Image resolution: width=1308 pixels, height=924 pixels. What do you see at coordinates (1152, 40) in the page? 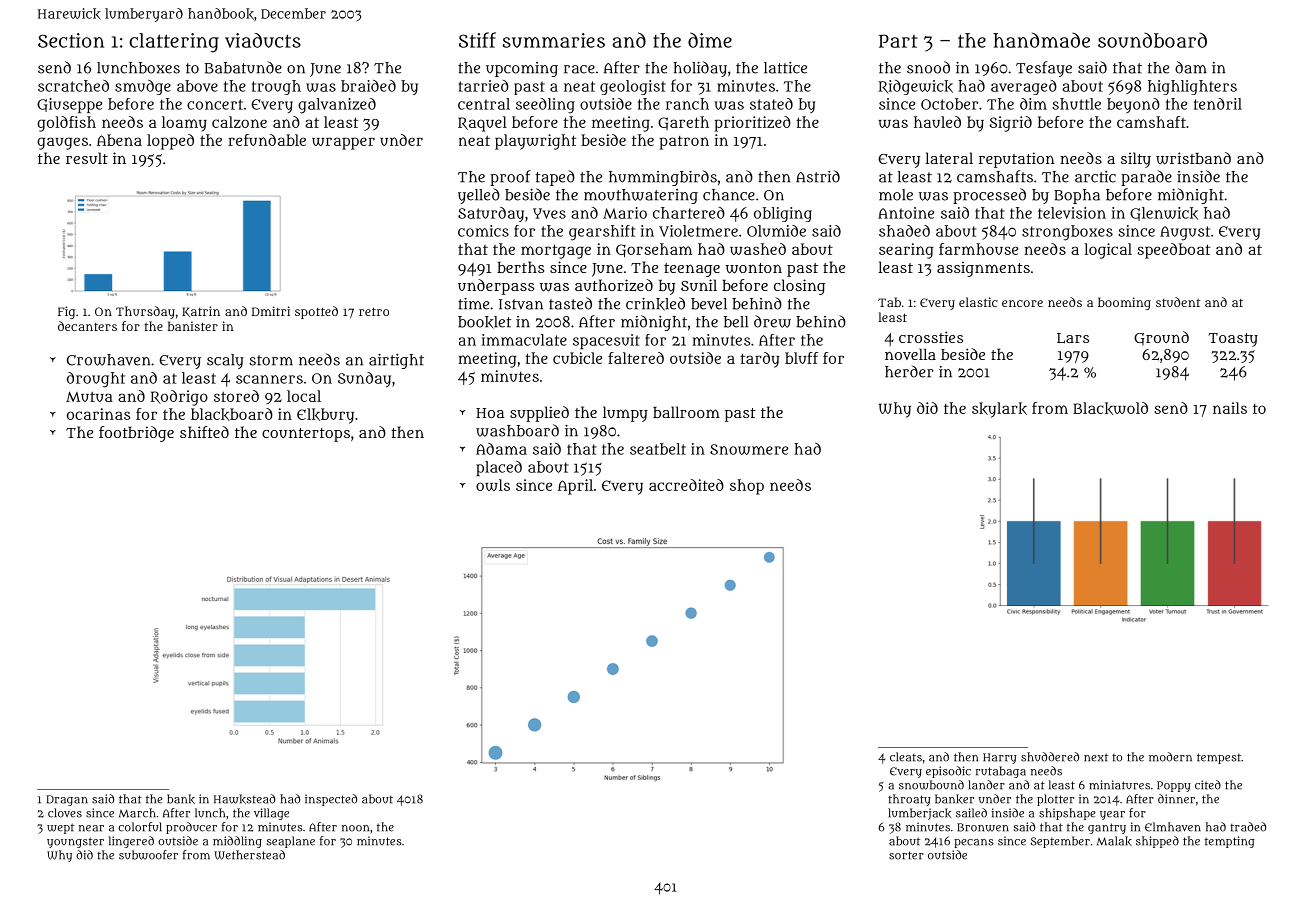
I see `soundboard` at bounding box center [1152, 40].
